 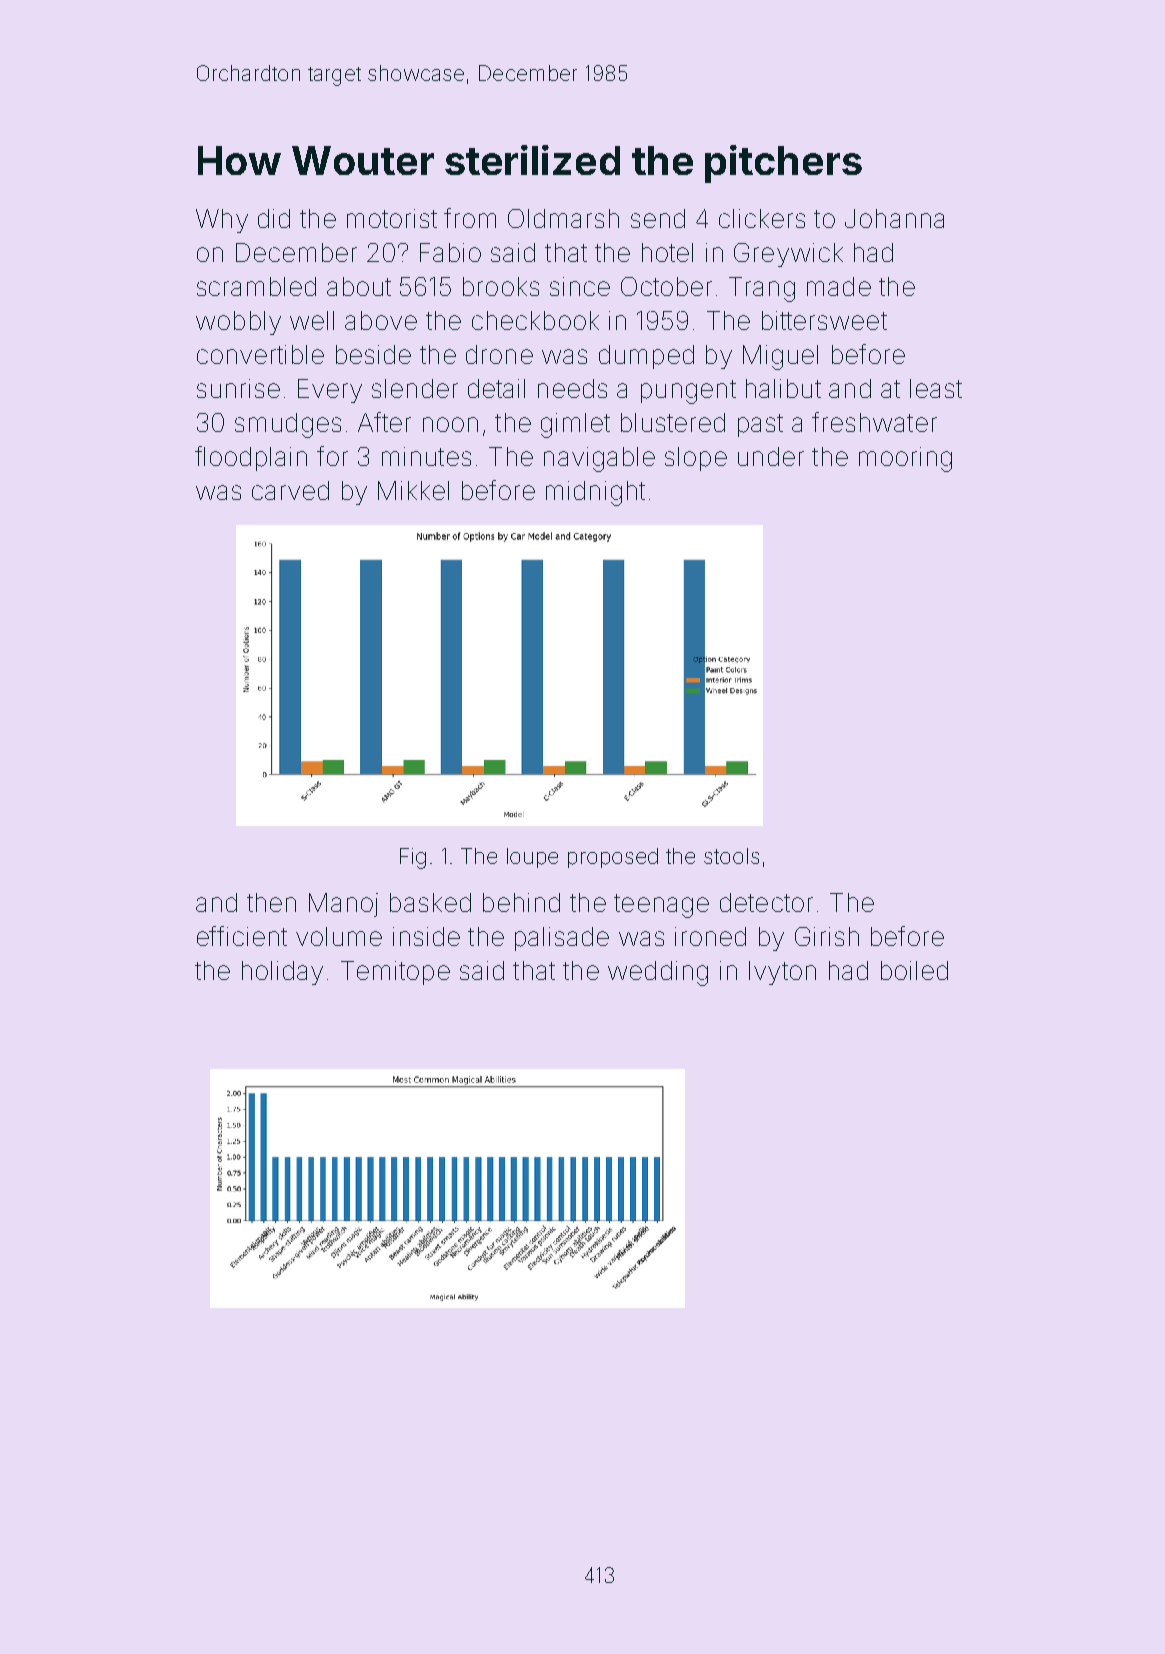 What do you see at coordinates (731, 856) in the screenshot?
I see `stools` at bounding box center [731, 856].
